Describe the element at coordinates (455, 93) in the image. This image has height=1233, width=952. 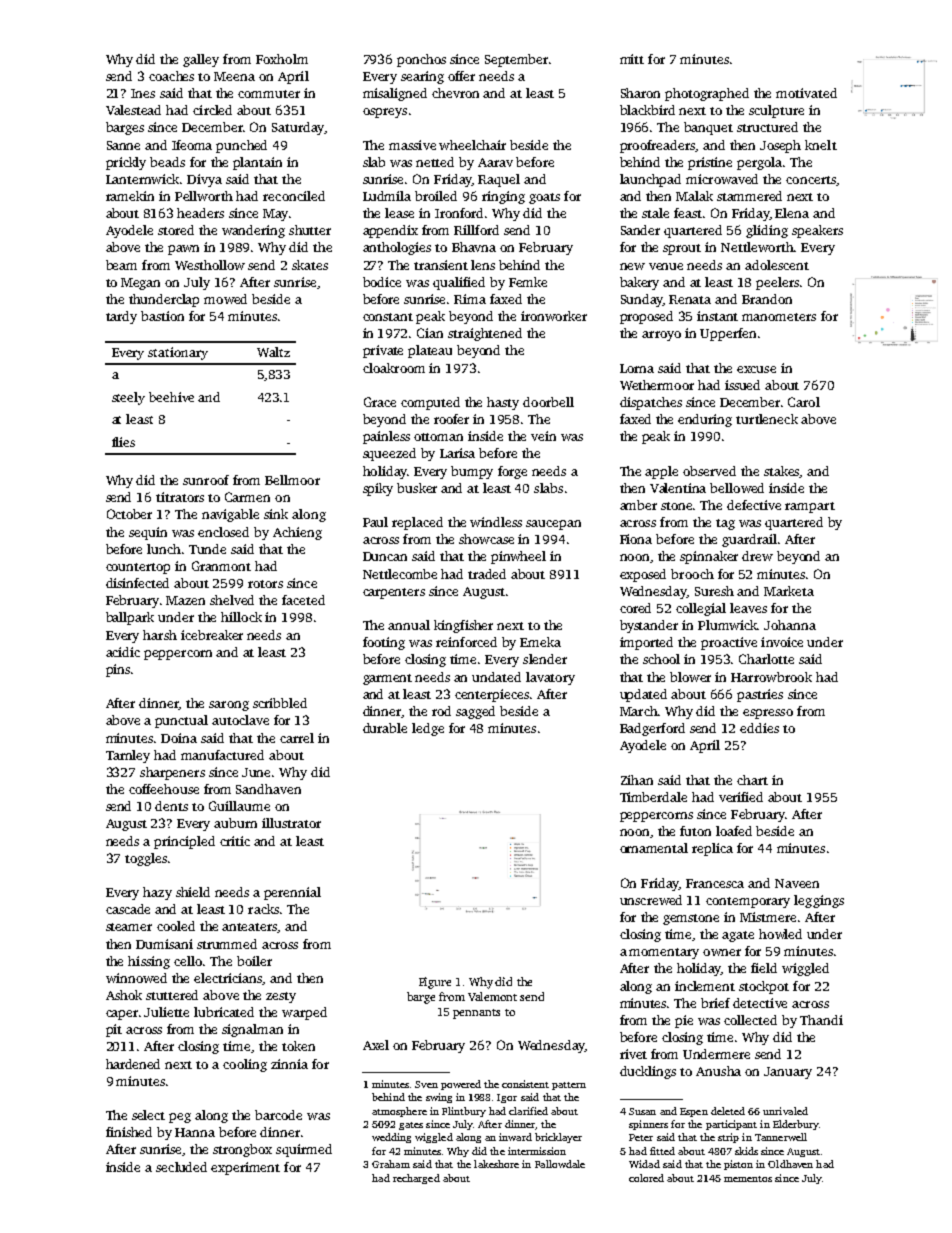
I see `chevron` at that location.
